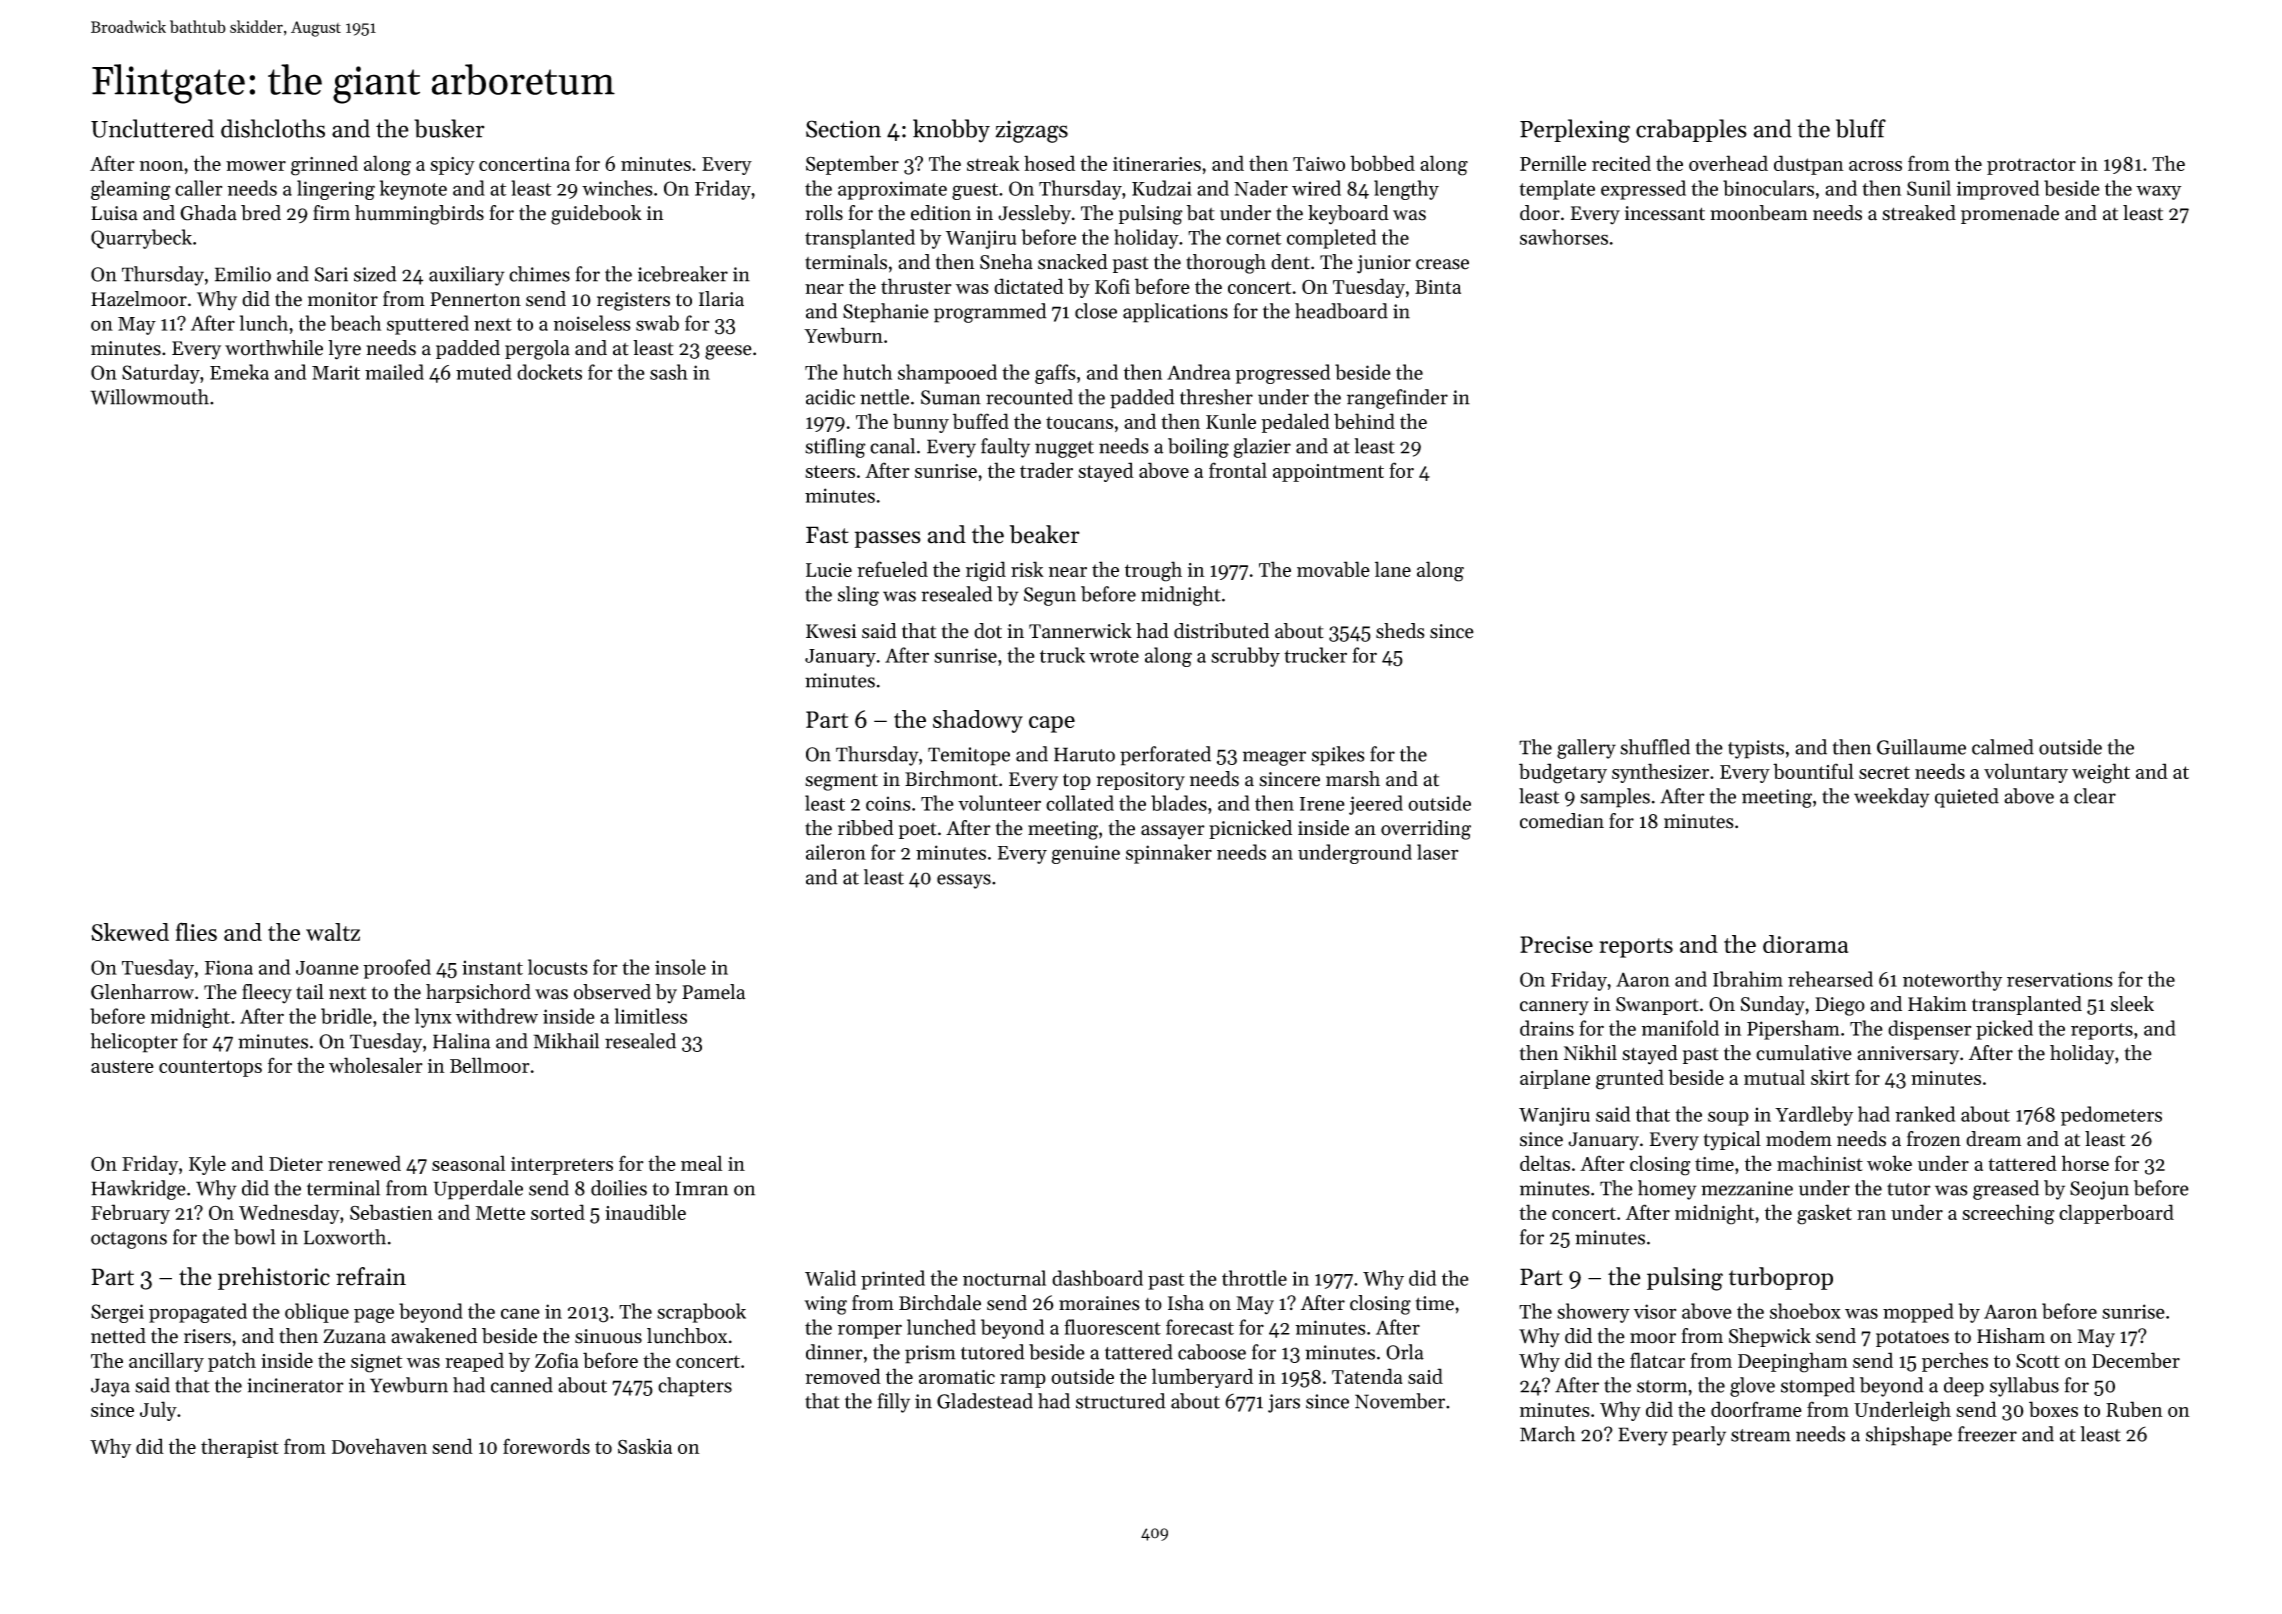 Image resolution: width=2282 pixels, height=1614 pixels. What do you see at coordinates (831, 631) in the image?
I see `Kwesi` at bounding box center [831, 631].
